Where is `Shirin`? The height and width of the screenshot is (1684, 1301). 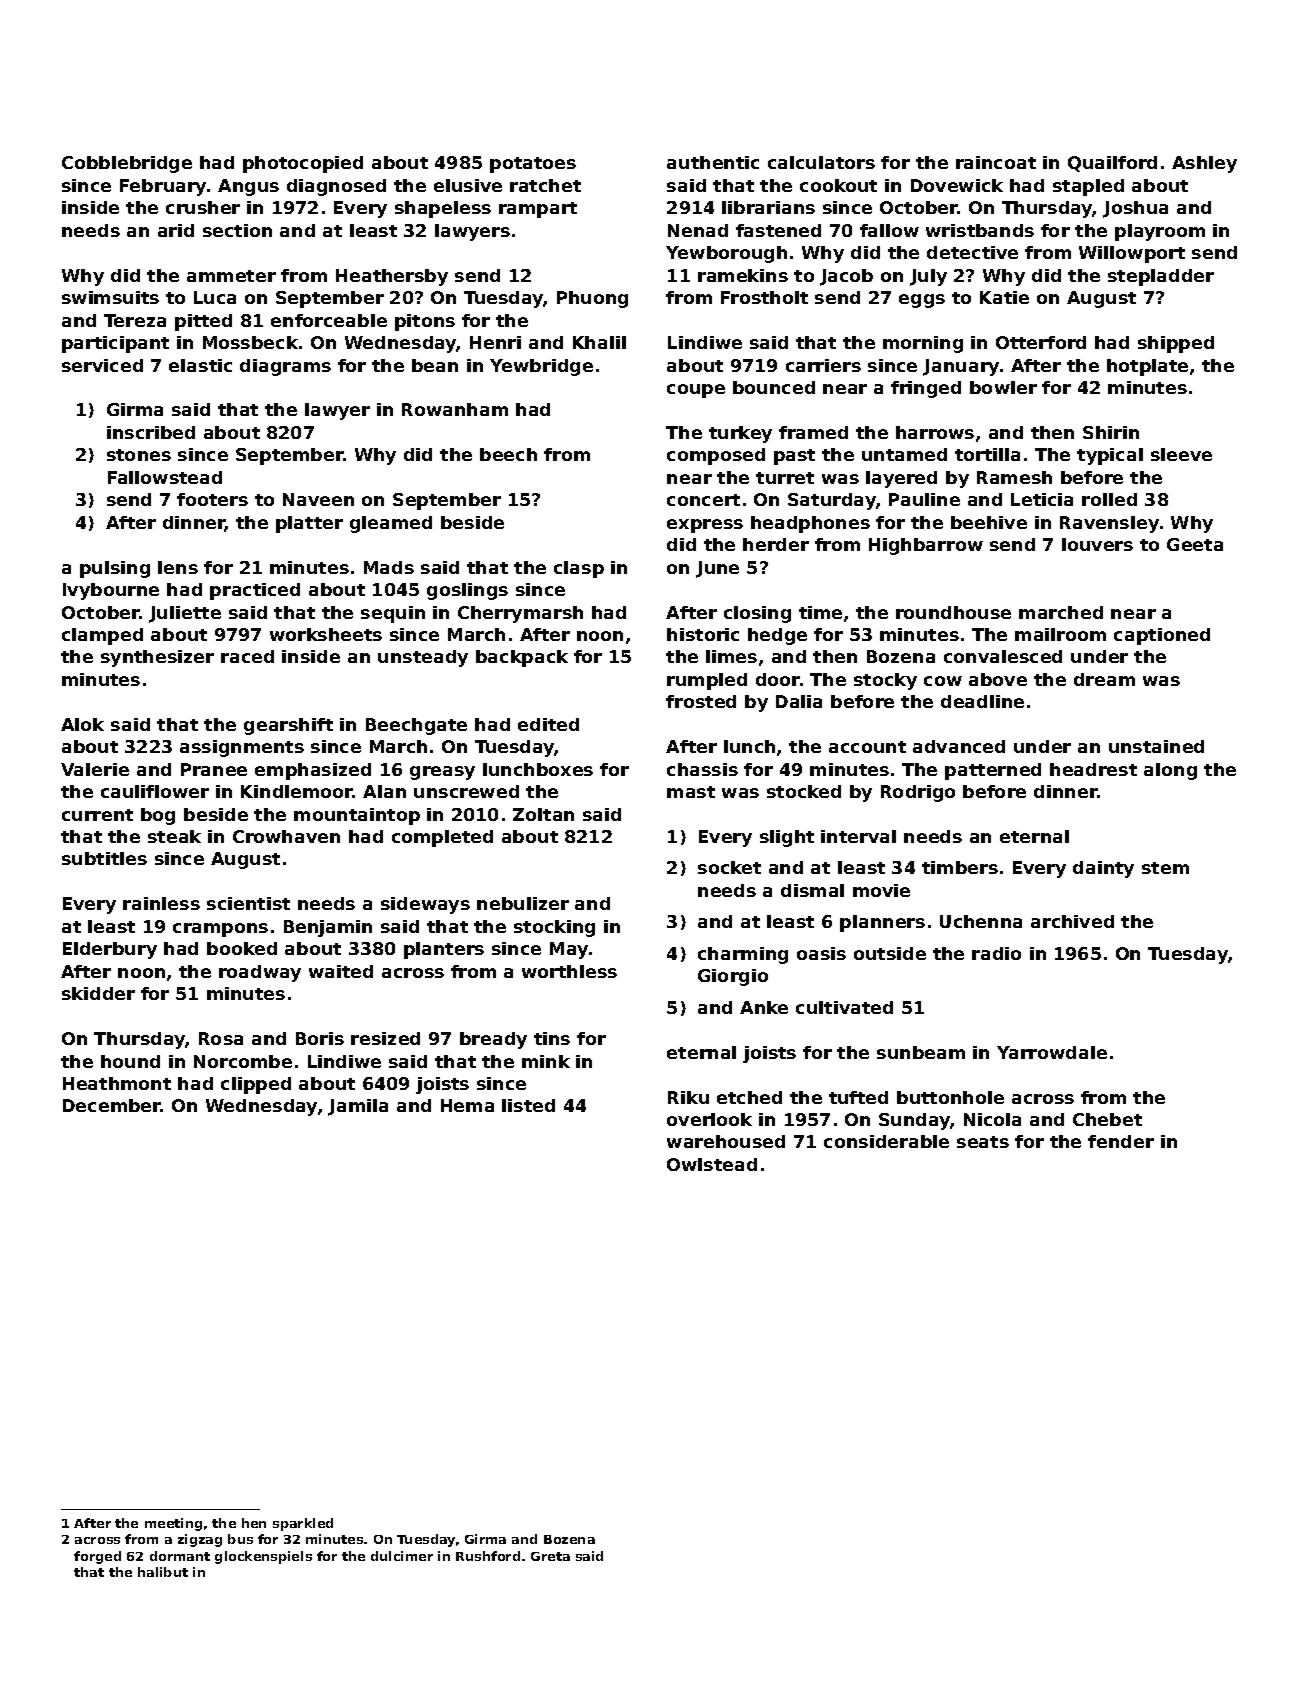
Shirin is located at coordinates (1111, 432).
